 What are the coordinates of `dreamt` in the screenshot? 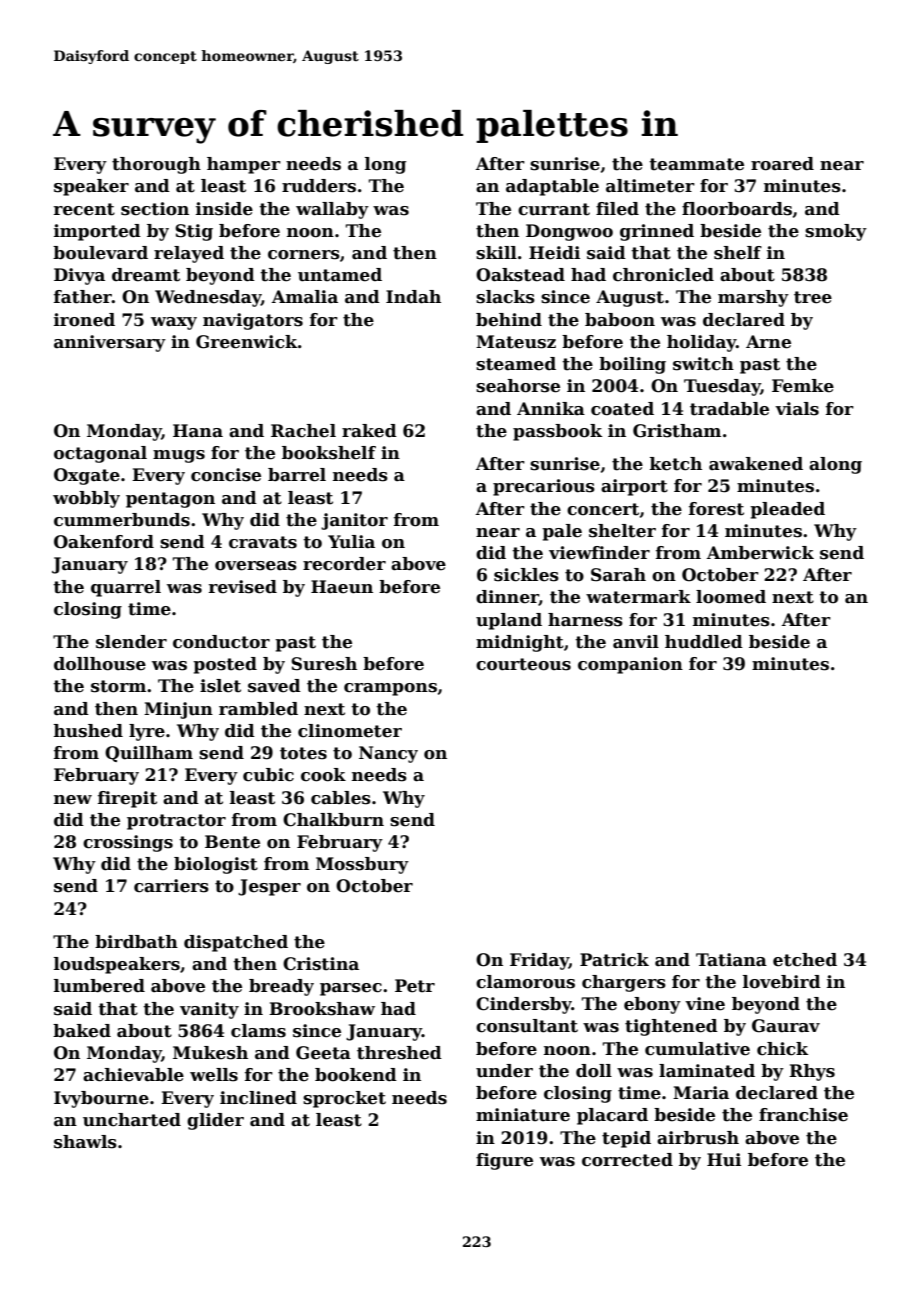 It's located at (146, 275).
